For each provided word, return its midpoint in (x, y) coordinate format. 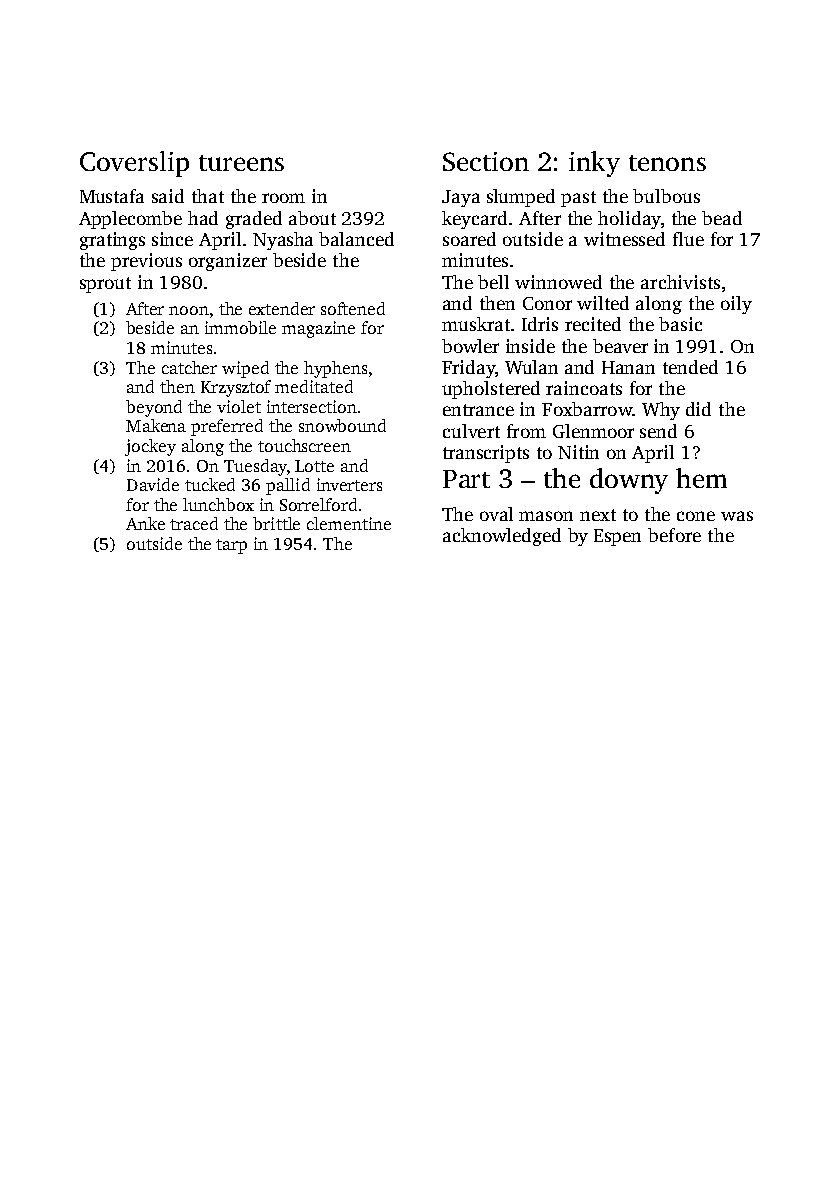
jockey (150, 447)
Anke (145, 523)
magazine (318, 329)
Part (466, 479)
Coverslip (134, 164)
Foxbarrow (587, 409)
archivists (680, 282)
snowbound (342, 425)
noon (189, 310)
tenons (667, 163)
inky (594, 164)
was (737, 516)
